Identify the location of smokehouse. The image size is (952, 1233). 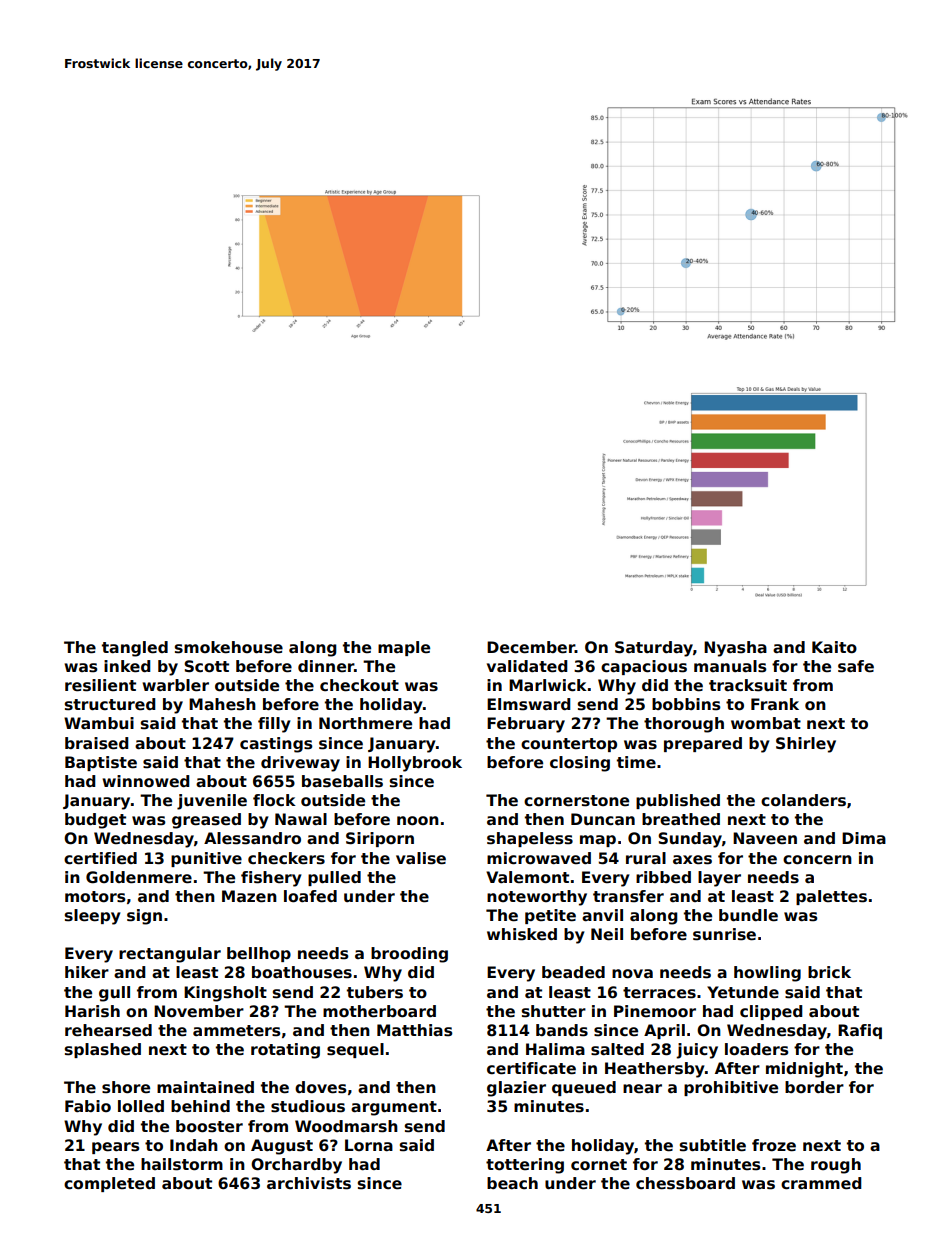
(229, 647).
